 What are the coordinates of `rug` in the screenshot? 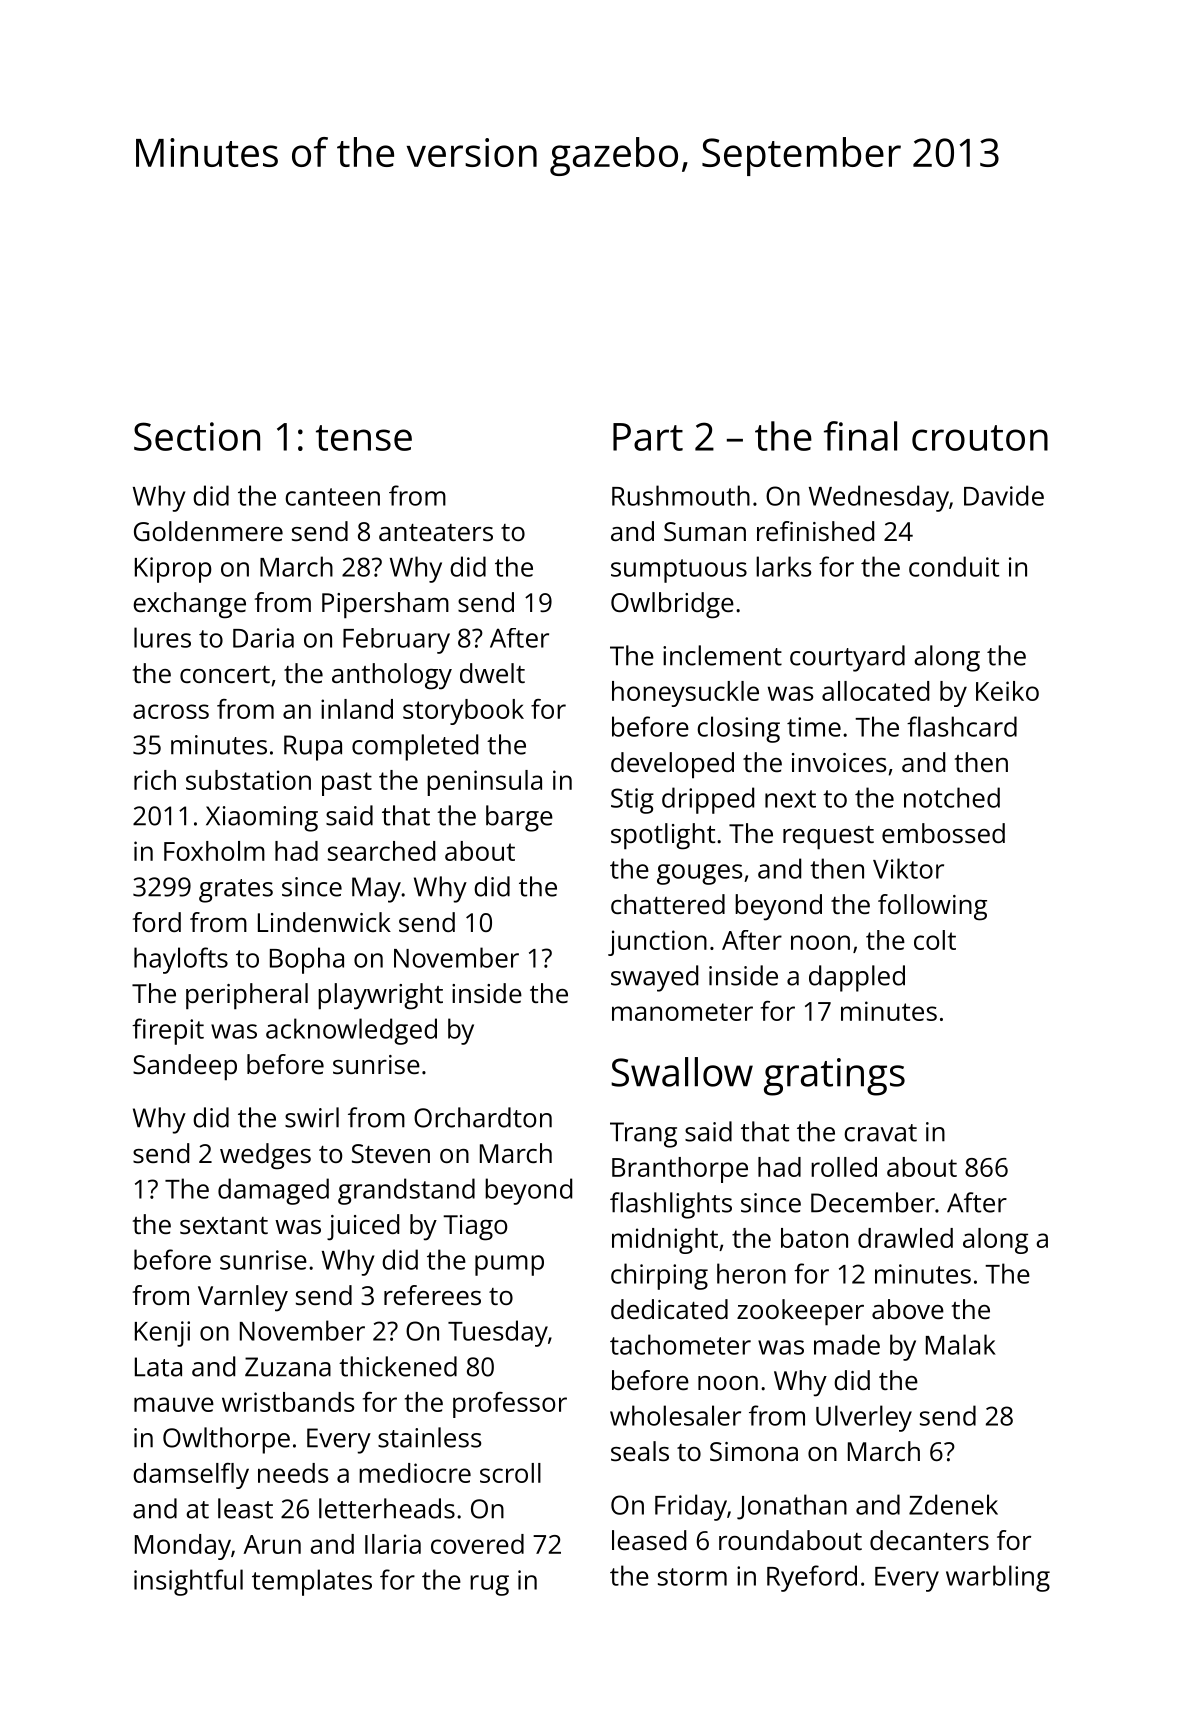 It's located at (489, 1585).
